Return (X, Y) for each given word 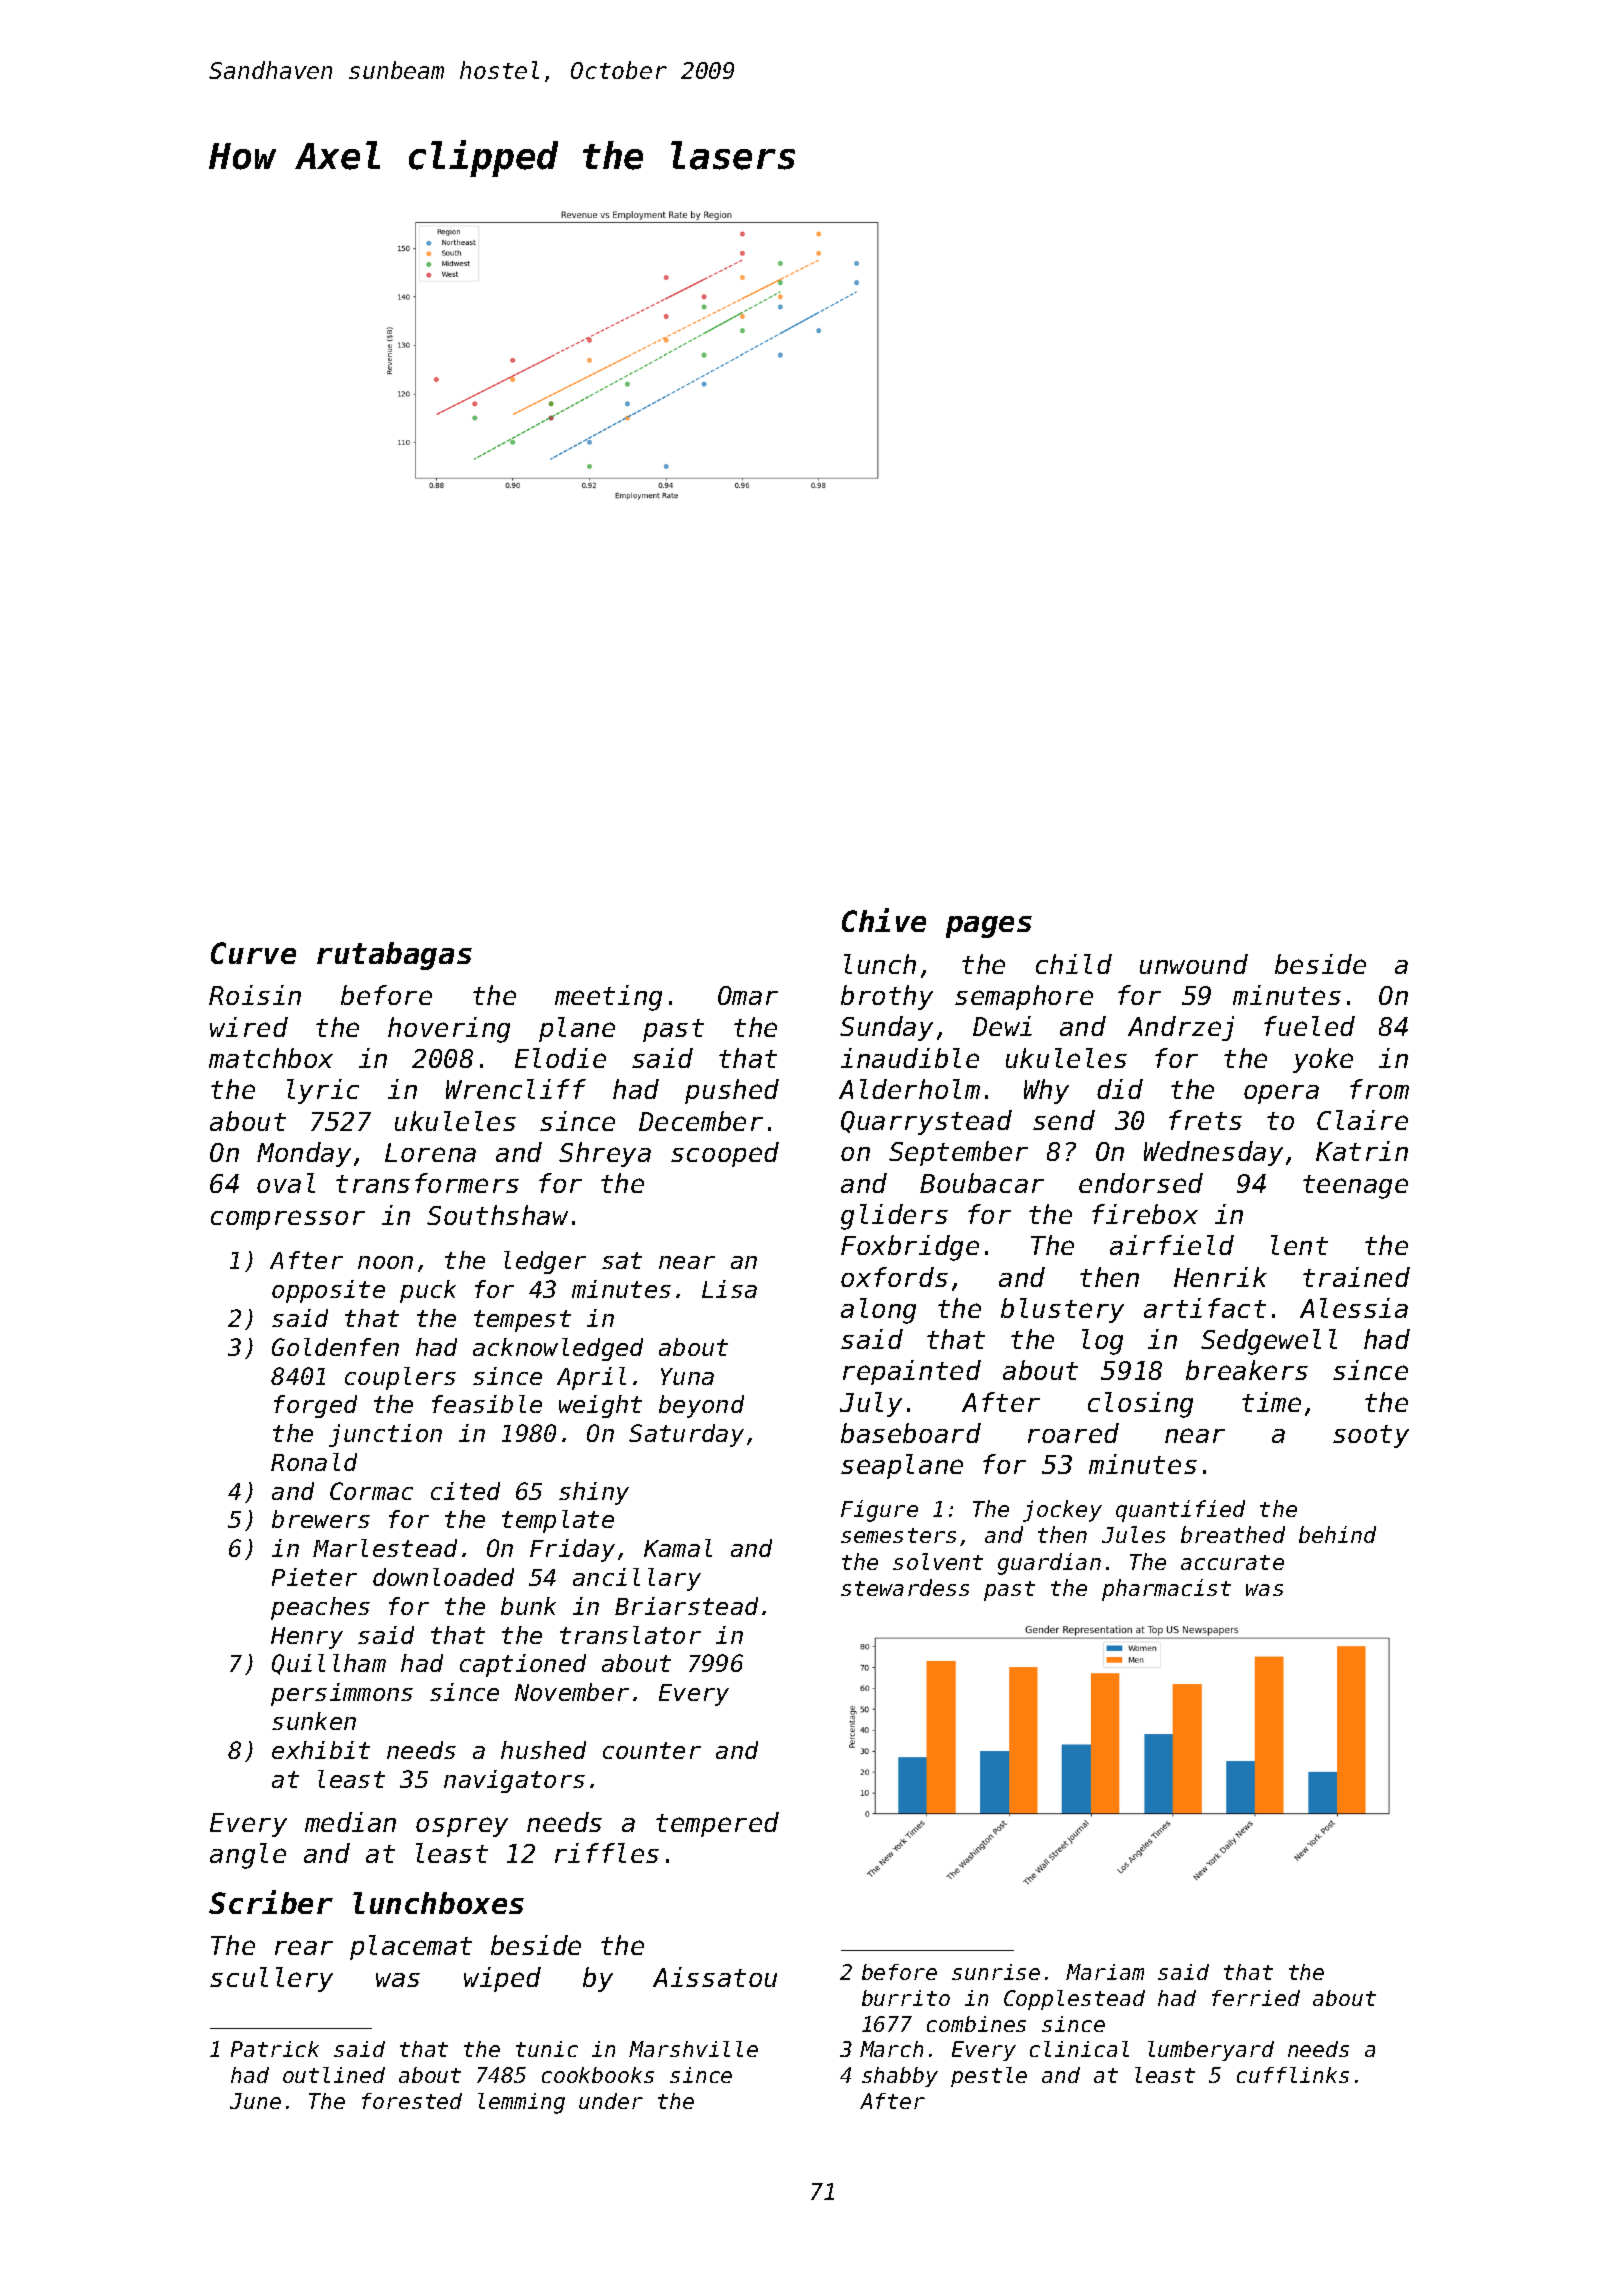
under (611, 2101)
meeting (608, 998)
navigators (514, 1781)
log (1102, 1342)
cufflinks (1293, 2075)
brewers (321, 1519)
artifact (1205, 1308)
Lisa (729, 1289)
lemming (521, 2103)
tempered (717, 1824)
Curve (253, 953)
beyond (701, 1406)
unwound (1194, 964)
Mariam (1105, 1972)
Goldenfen (335, 1347)
